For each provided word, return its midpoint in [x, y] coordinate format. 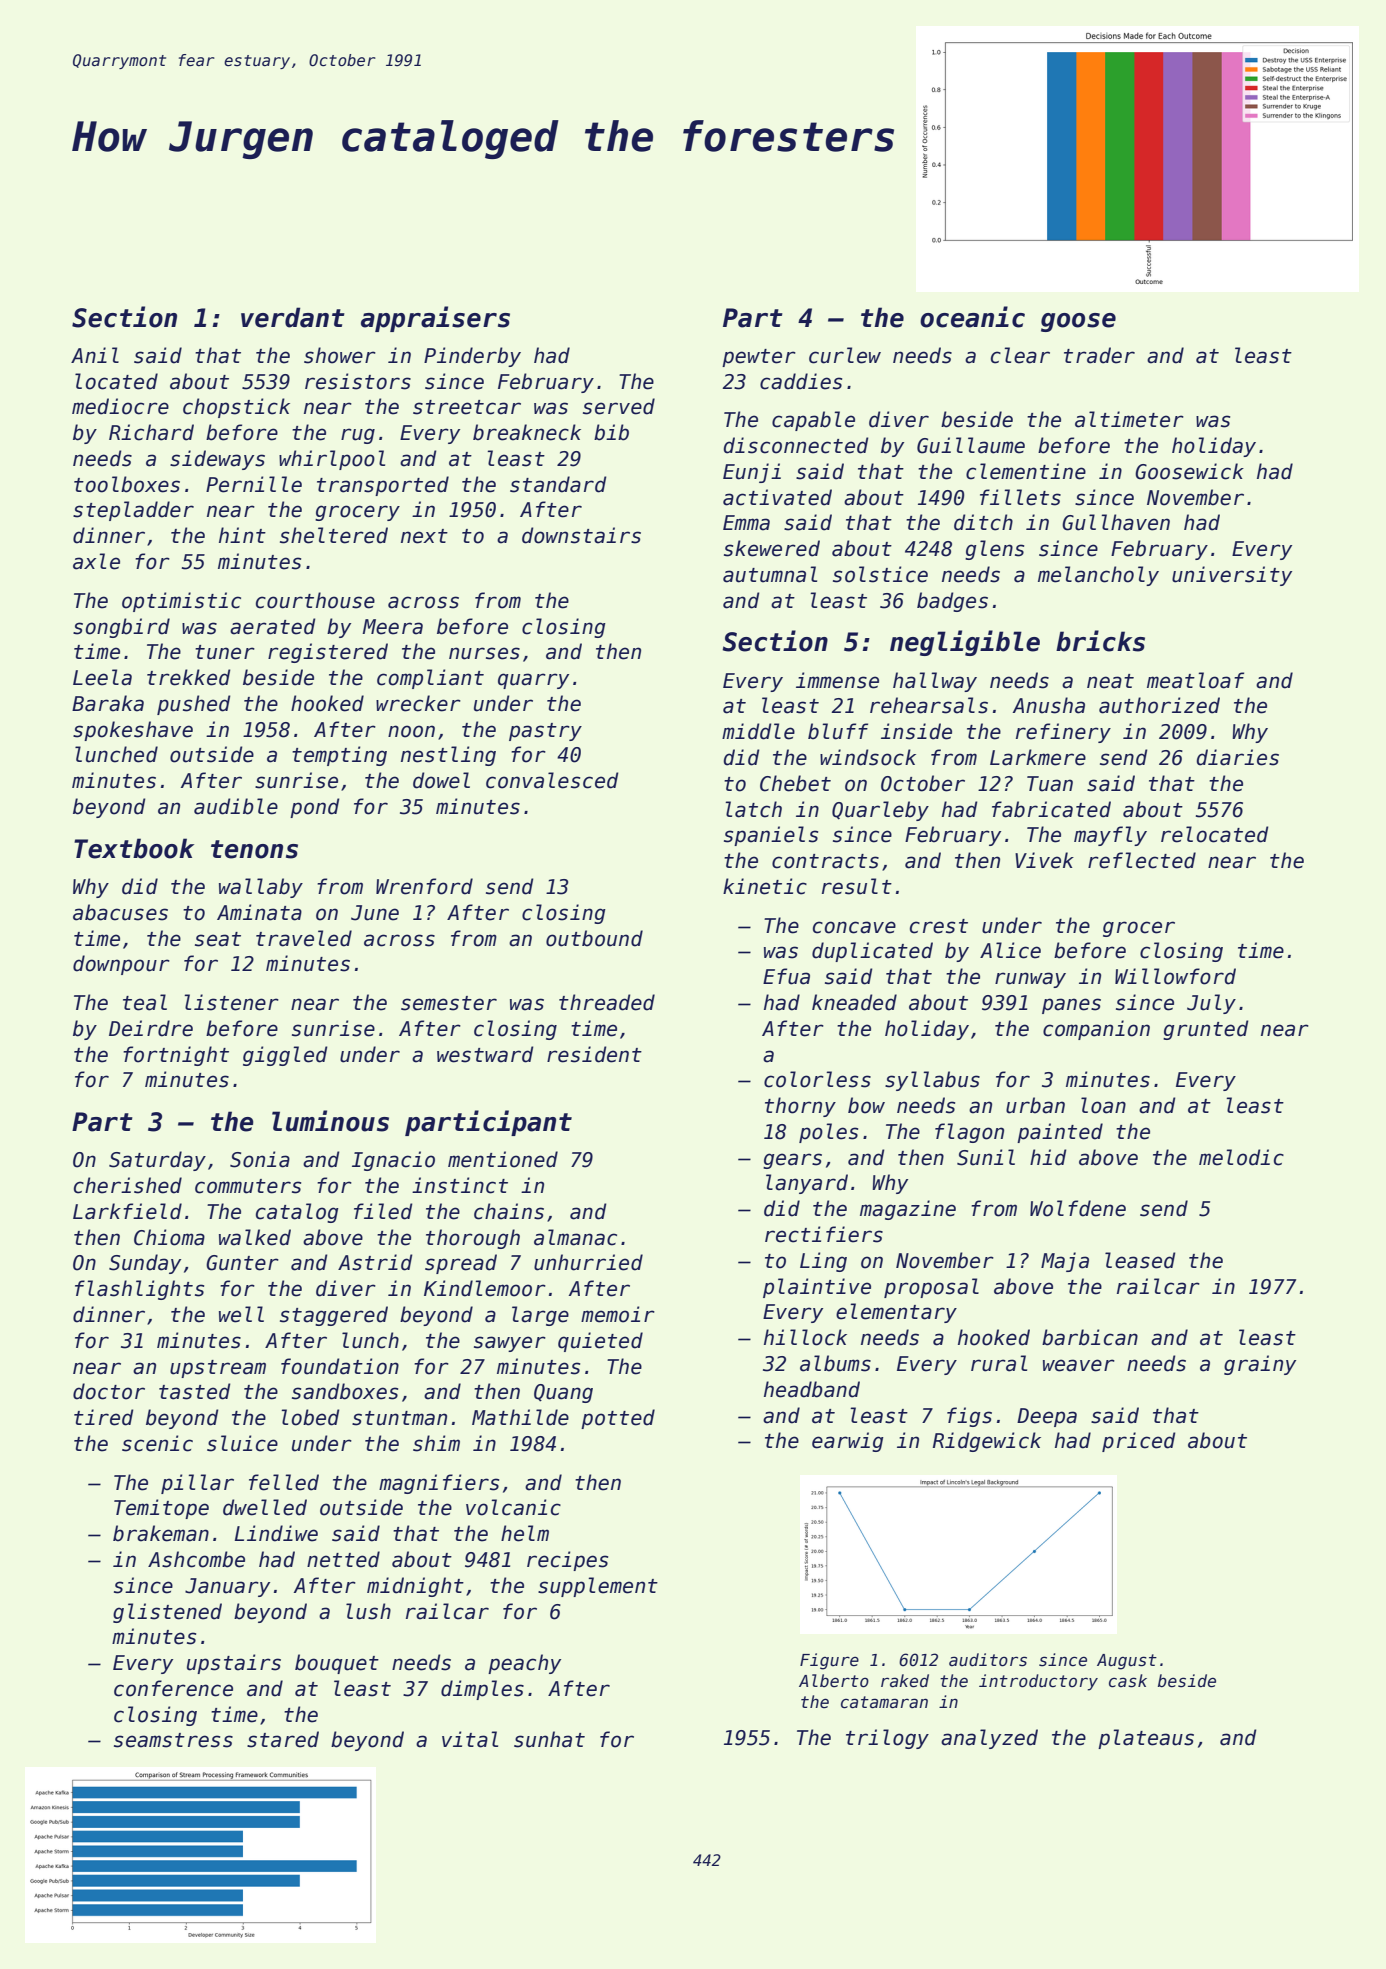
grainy [1260, 1365]
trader [1099, 355]
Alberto [834, 1681]
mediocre [120, 406]
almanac [575, 1237]
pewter [759, 358]
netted [343, 1559]
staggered [334, 1316]
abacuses [120, 912]
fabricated [1051, 809]
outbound [594, 938]
